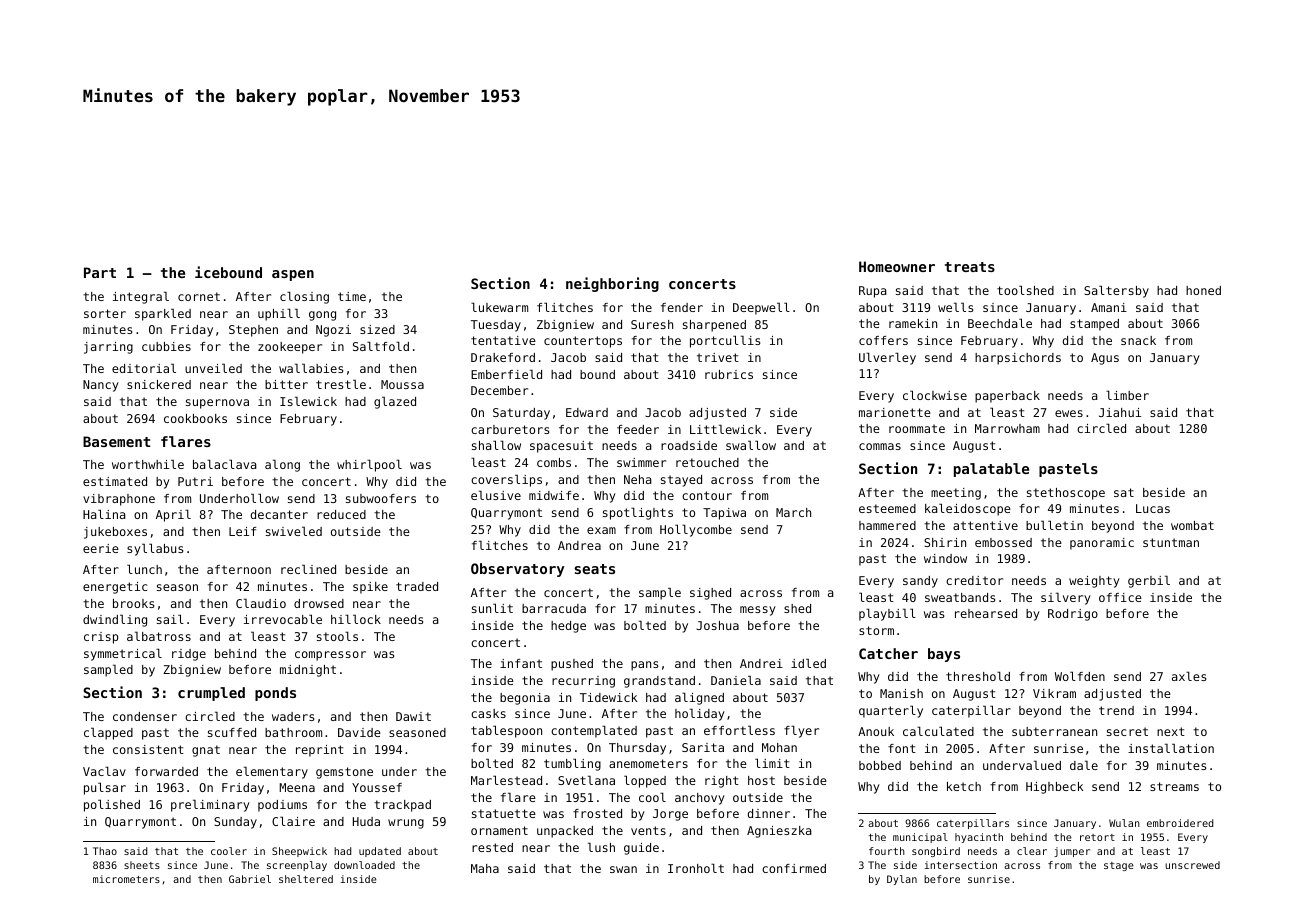  Describe the element at coordinates (104, 514) in the document. I see `Halina` at that location.
